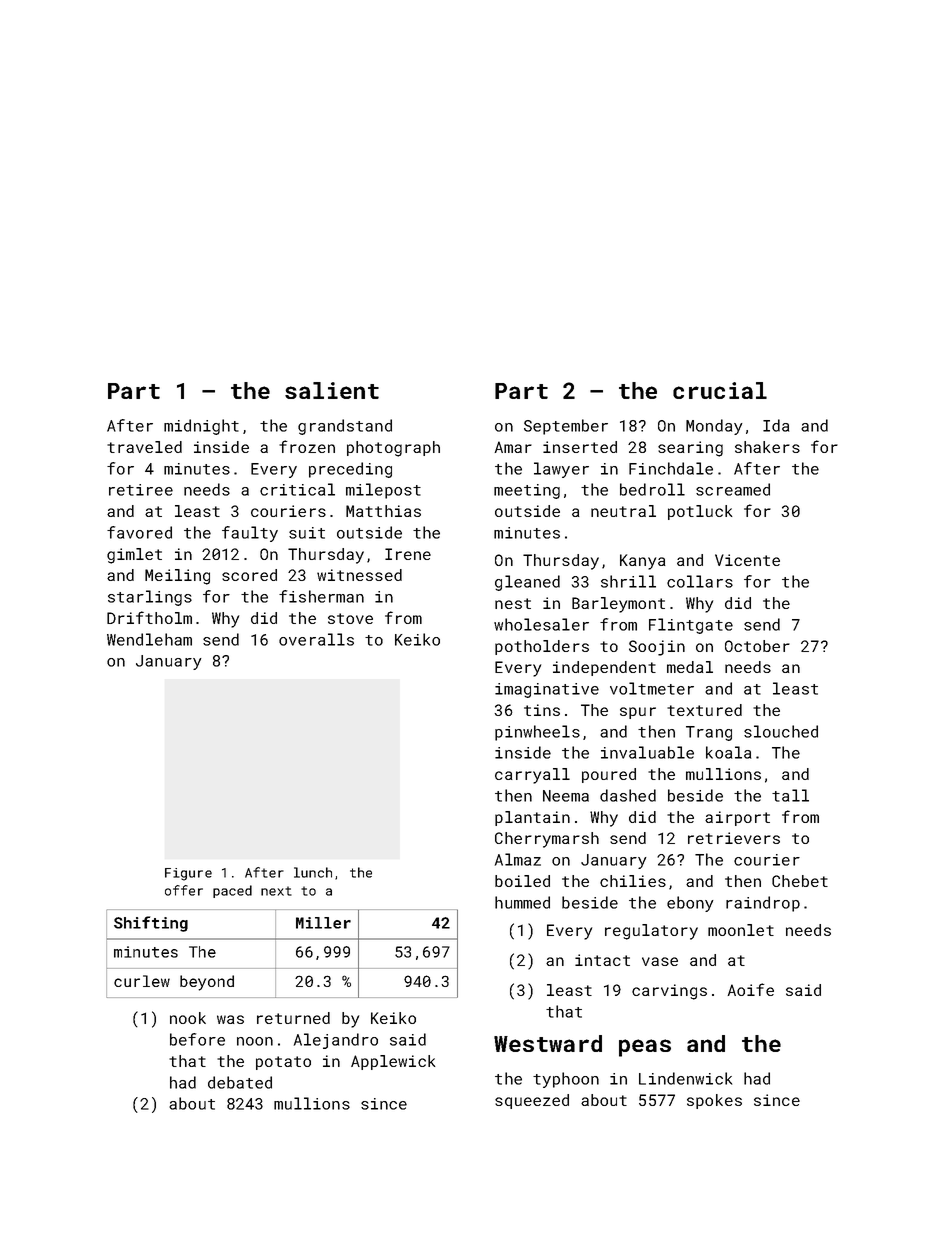 Image resolution: width=952 pixels, height=1233 pixels. What do you see at coordinates (776, 425) in the screenshot?
I see `Ida` at bounding box center [776, 425].
